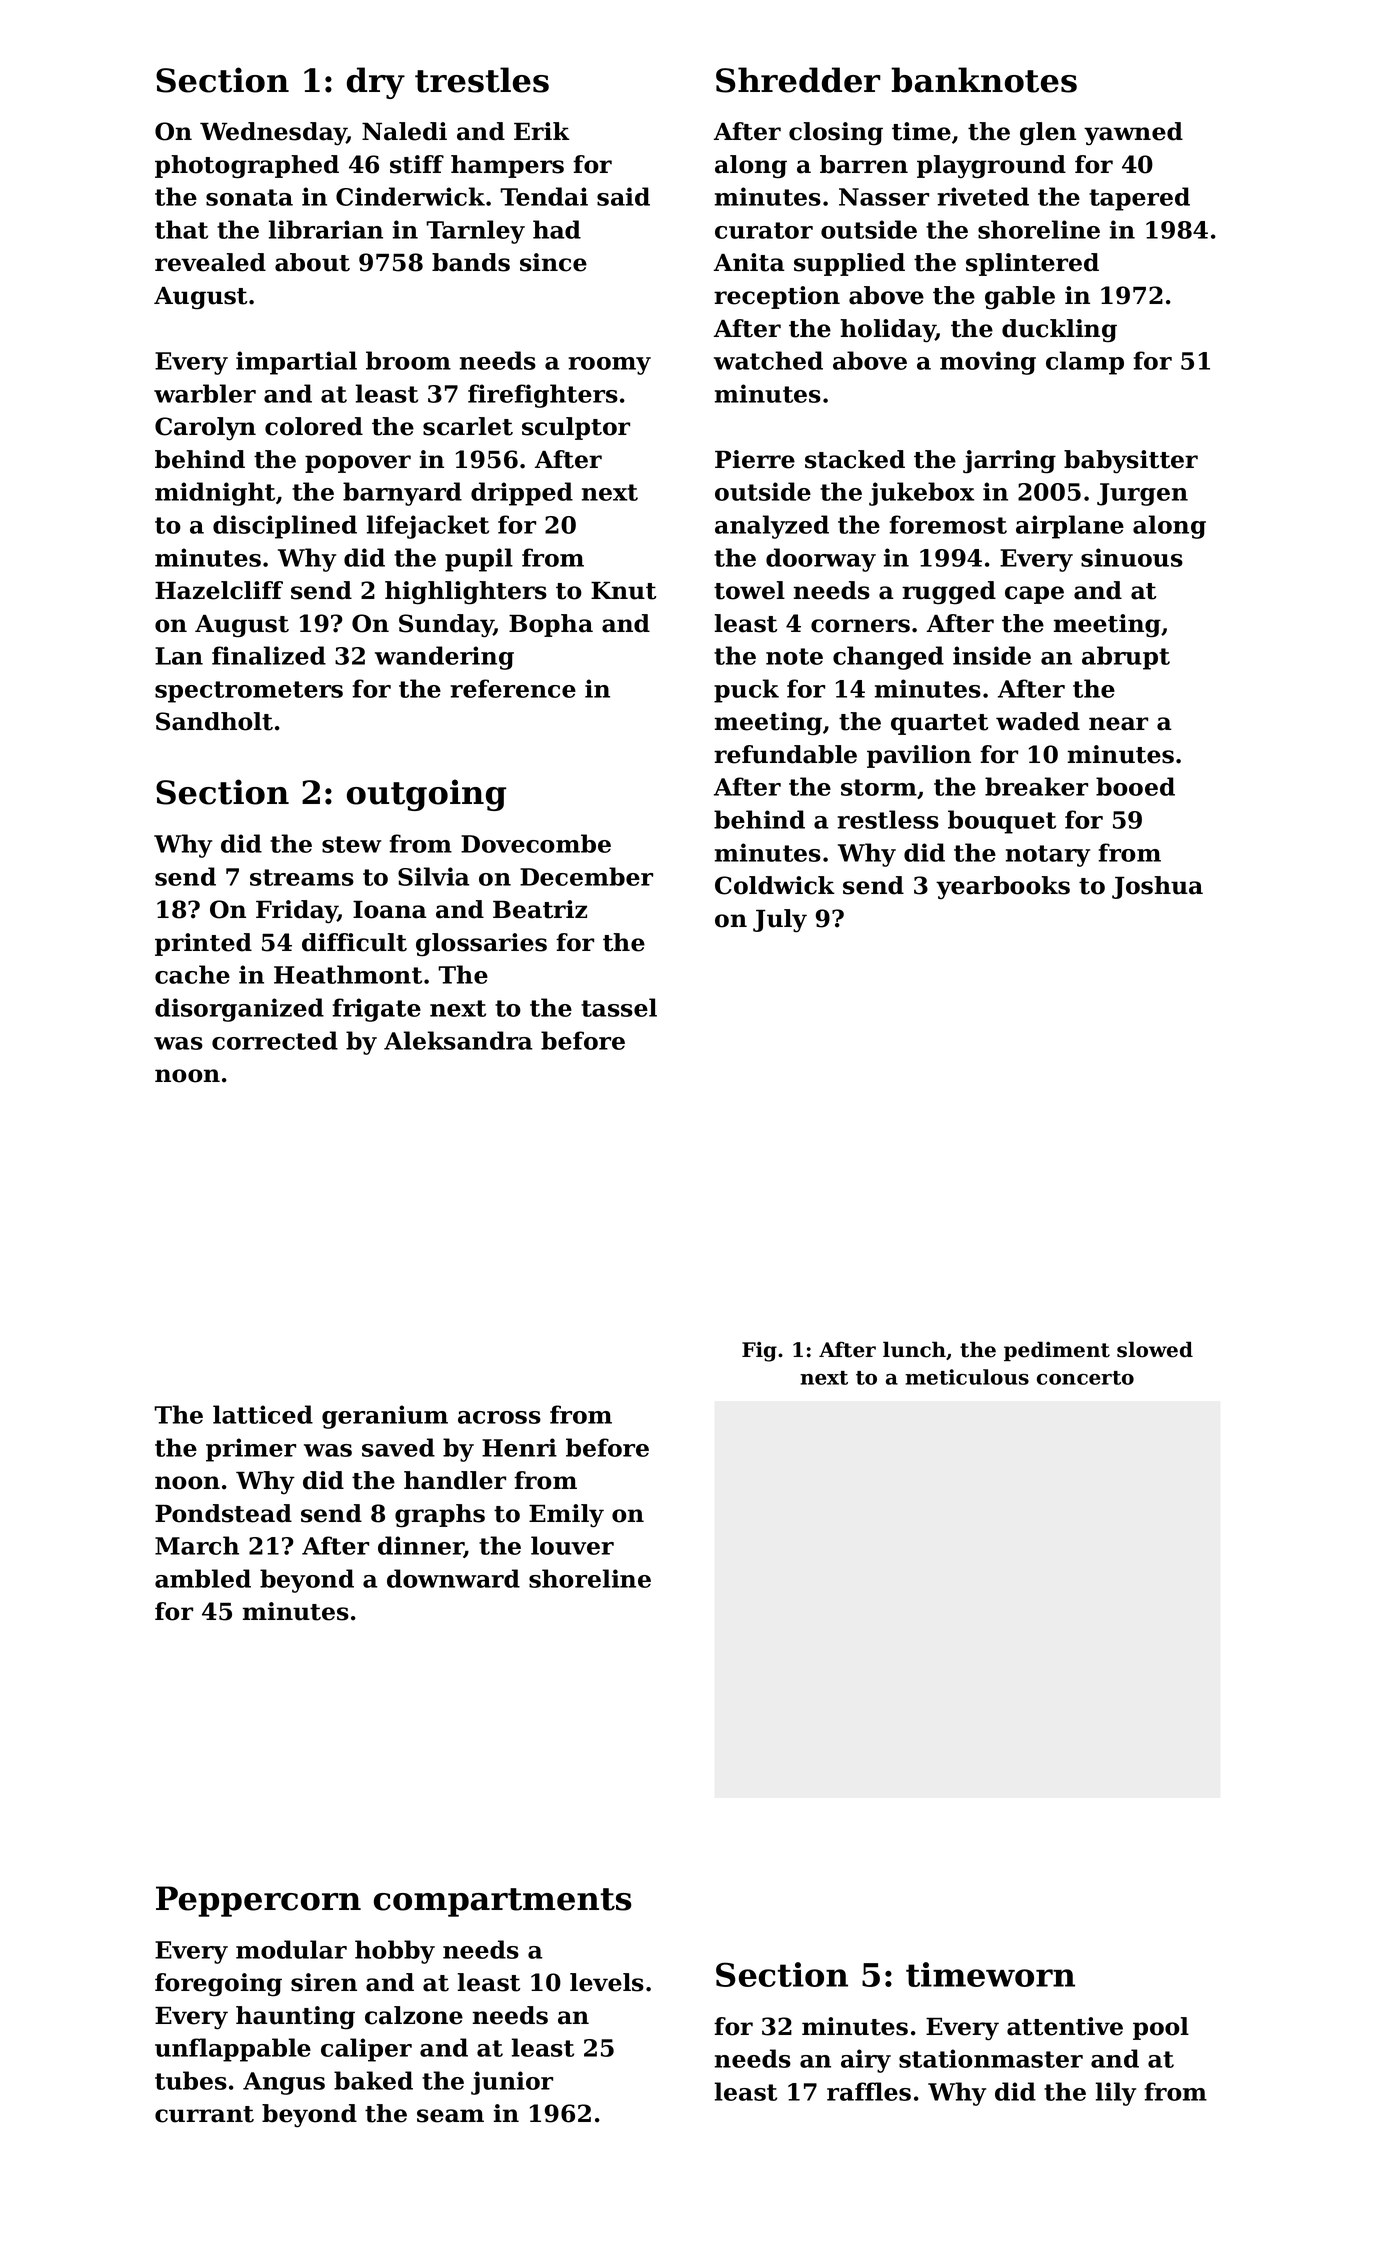  What do you see at coordinates (798, 80) in the page?
I see `Shredder` at bounding box center [798, 80].
